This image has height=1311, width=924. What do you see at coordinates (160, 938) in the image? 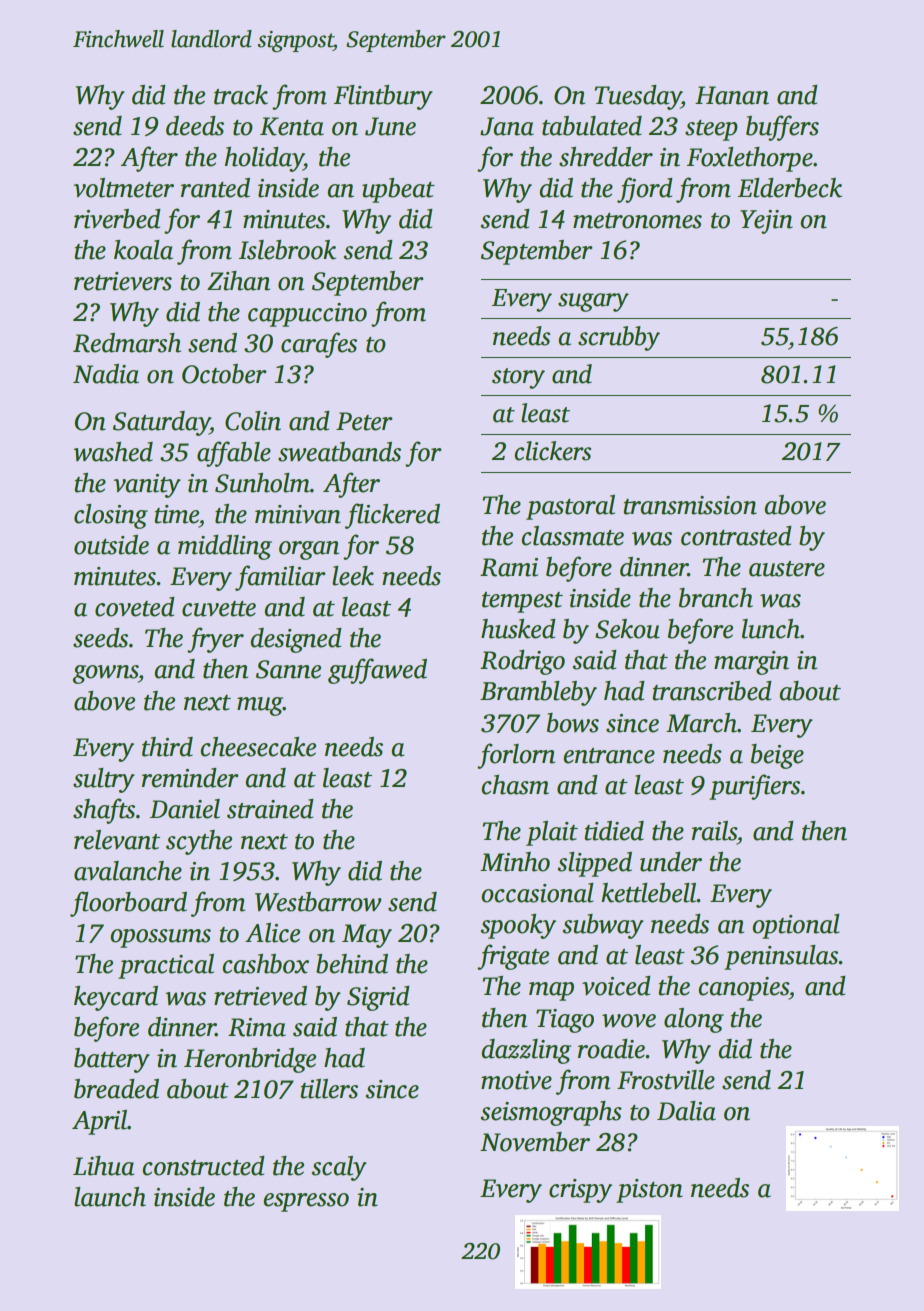
I see `opossums` at bounding box center [160, 938].
